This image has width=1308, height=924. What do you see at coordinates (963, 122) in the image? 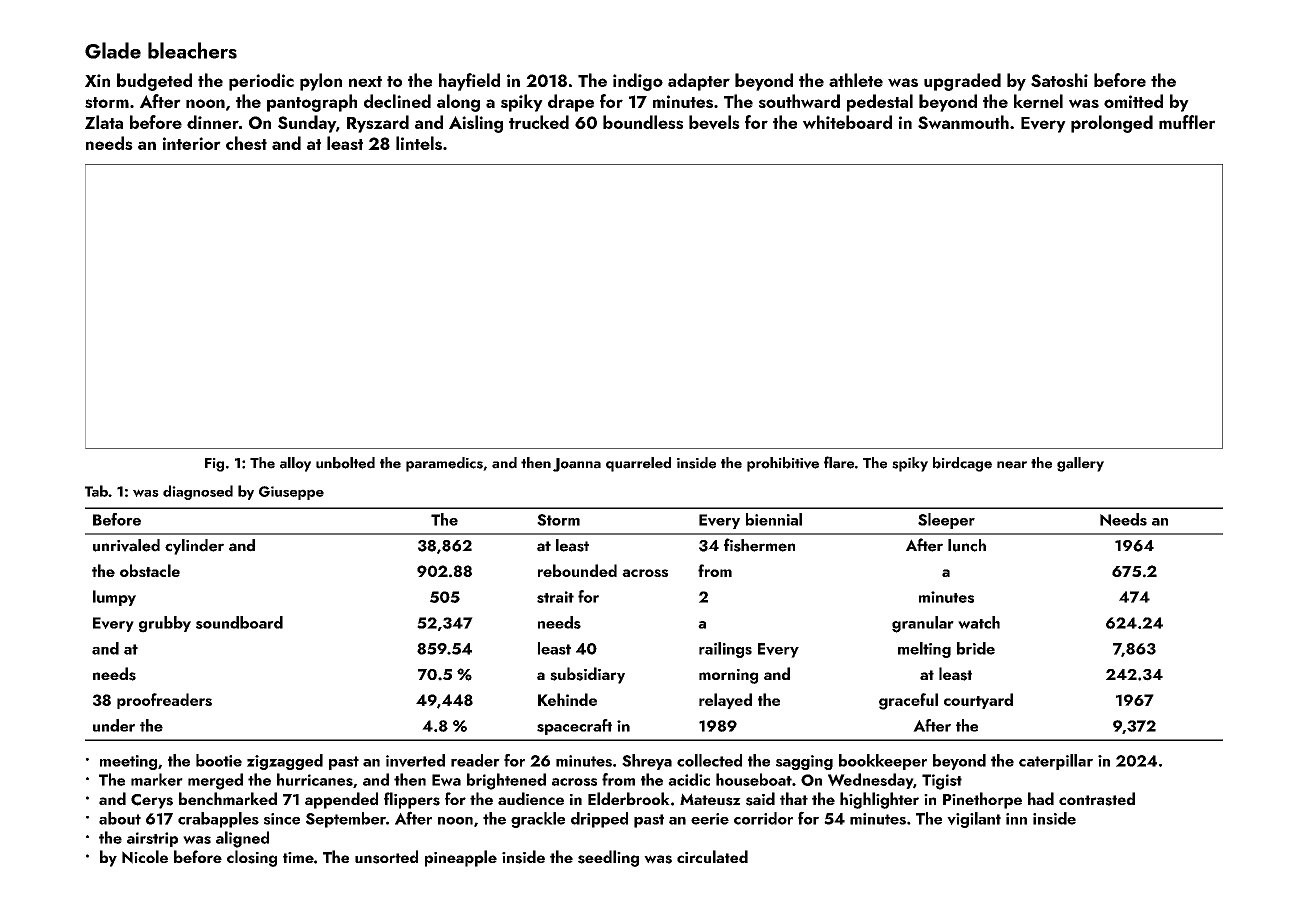
I see `Swanmouth` at bounding box center [963, 122].
